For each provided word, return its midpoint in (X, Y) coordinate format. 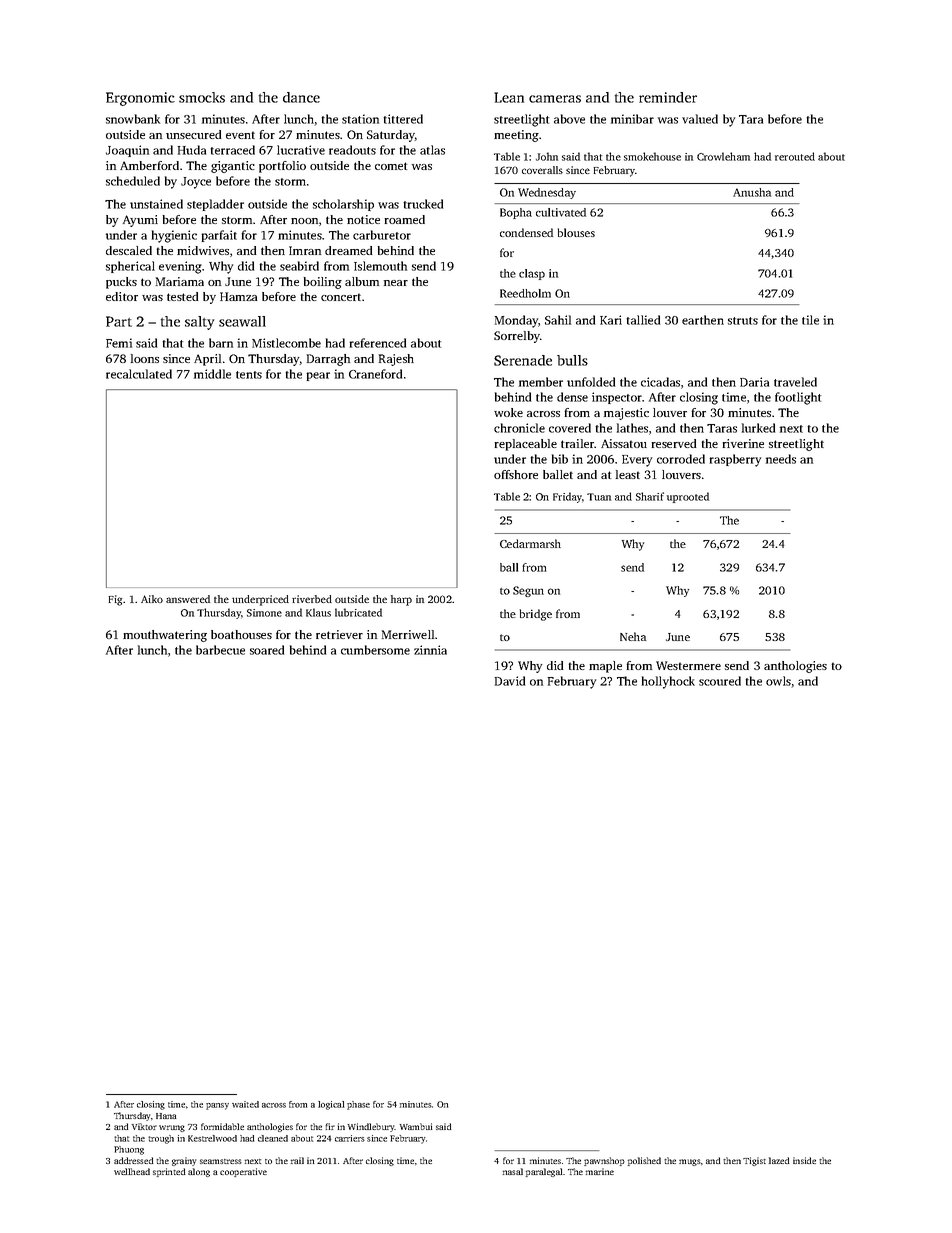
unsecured (193, 134)
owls (778, 681)
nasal (513, 1171)
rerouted (795, 156)
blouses (576, 232)
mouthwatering (165, 636)
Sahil (558, 320)
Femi (119, 343)
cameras (555, 99)
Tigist (754, 1161)
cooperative (243, 1172)
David (510, 681)
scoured (720, 681)
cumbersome (375, 650)
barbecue (220, 650)
